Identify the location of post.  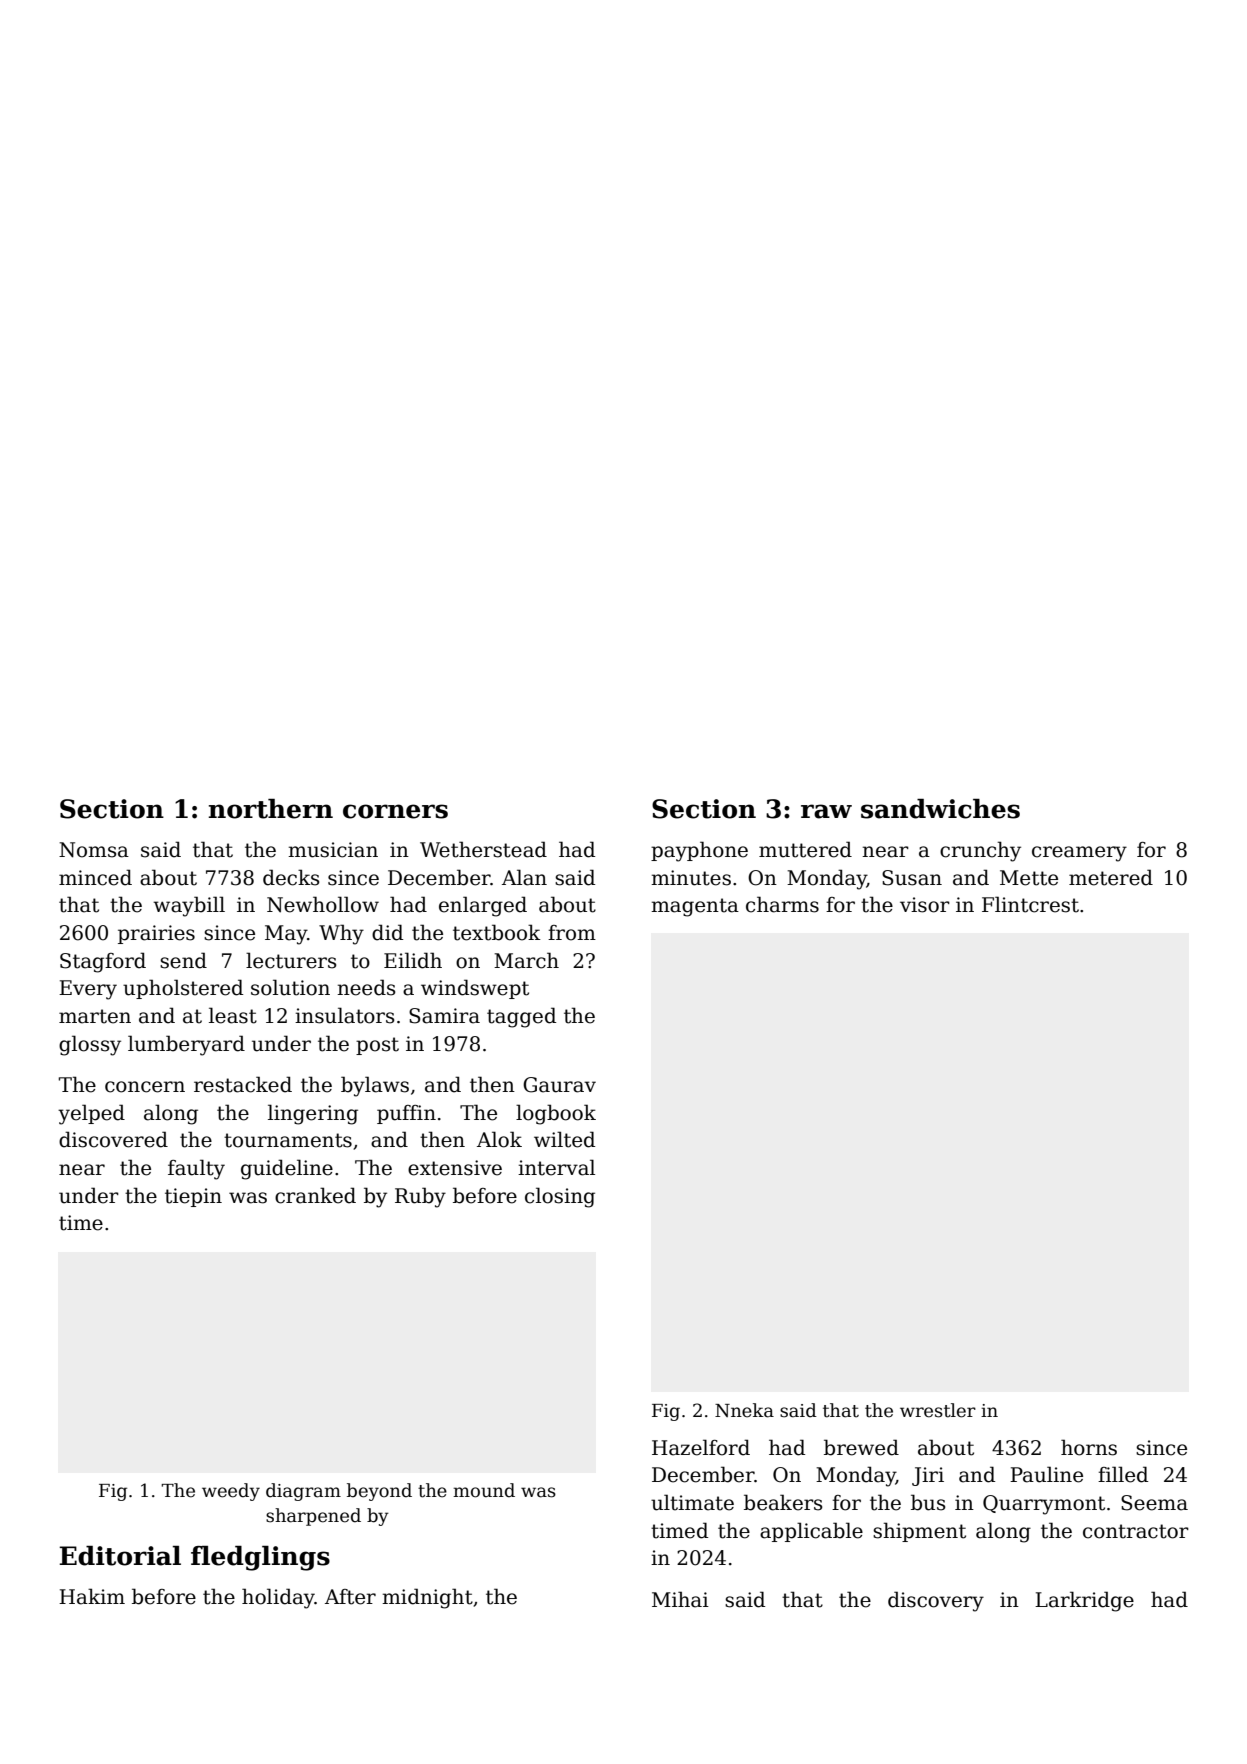
(377, 1046).
